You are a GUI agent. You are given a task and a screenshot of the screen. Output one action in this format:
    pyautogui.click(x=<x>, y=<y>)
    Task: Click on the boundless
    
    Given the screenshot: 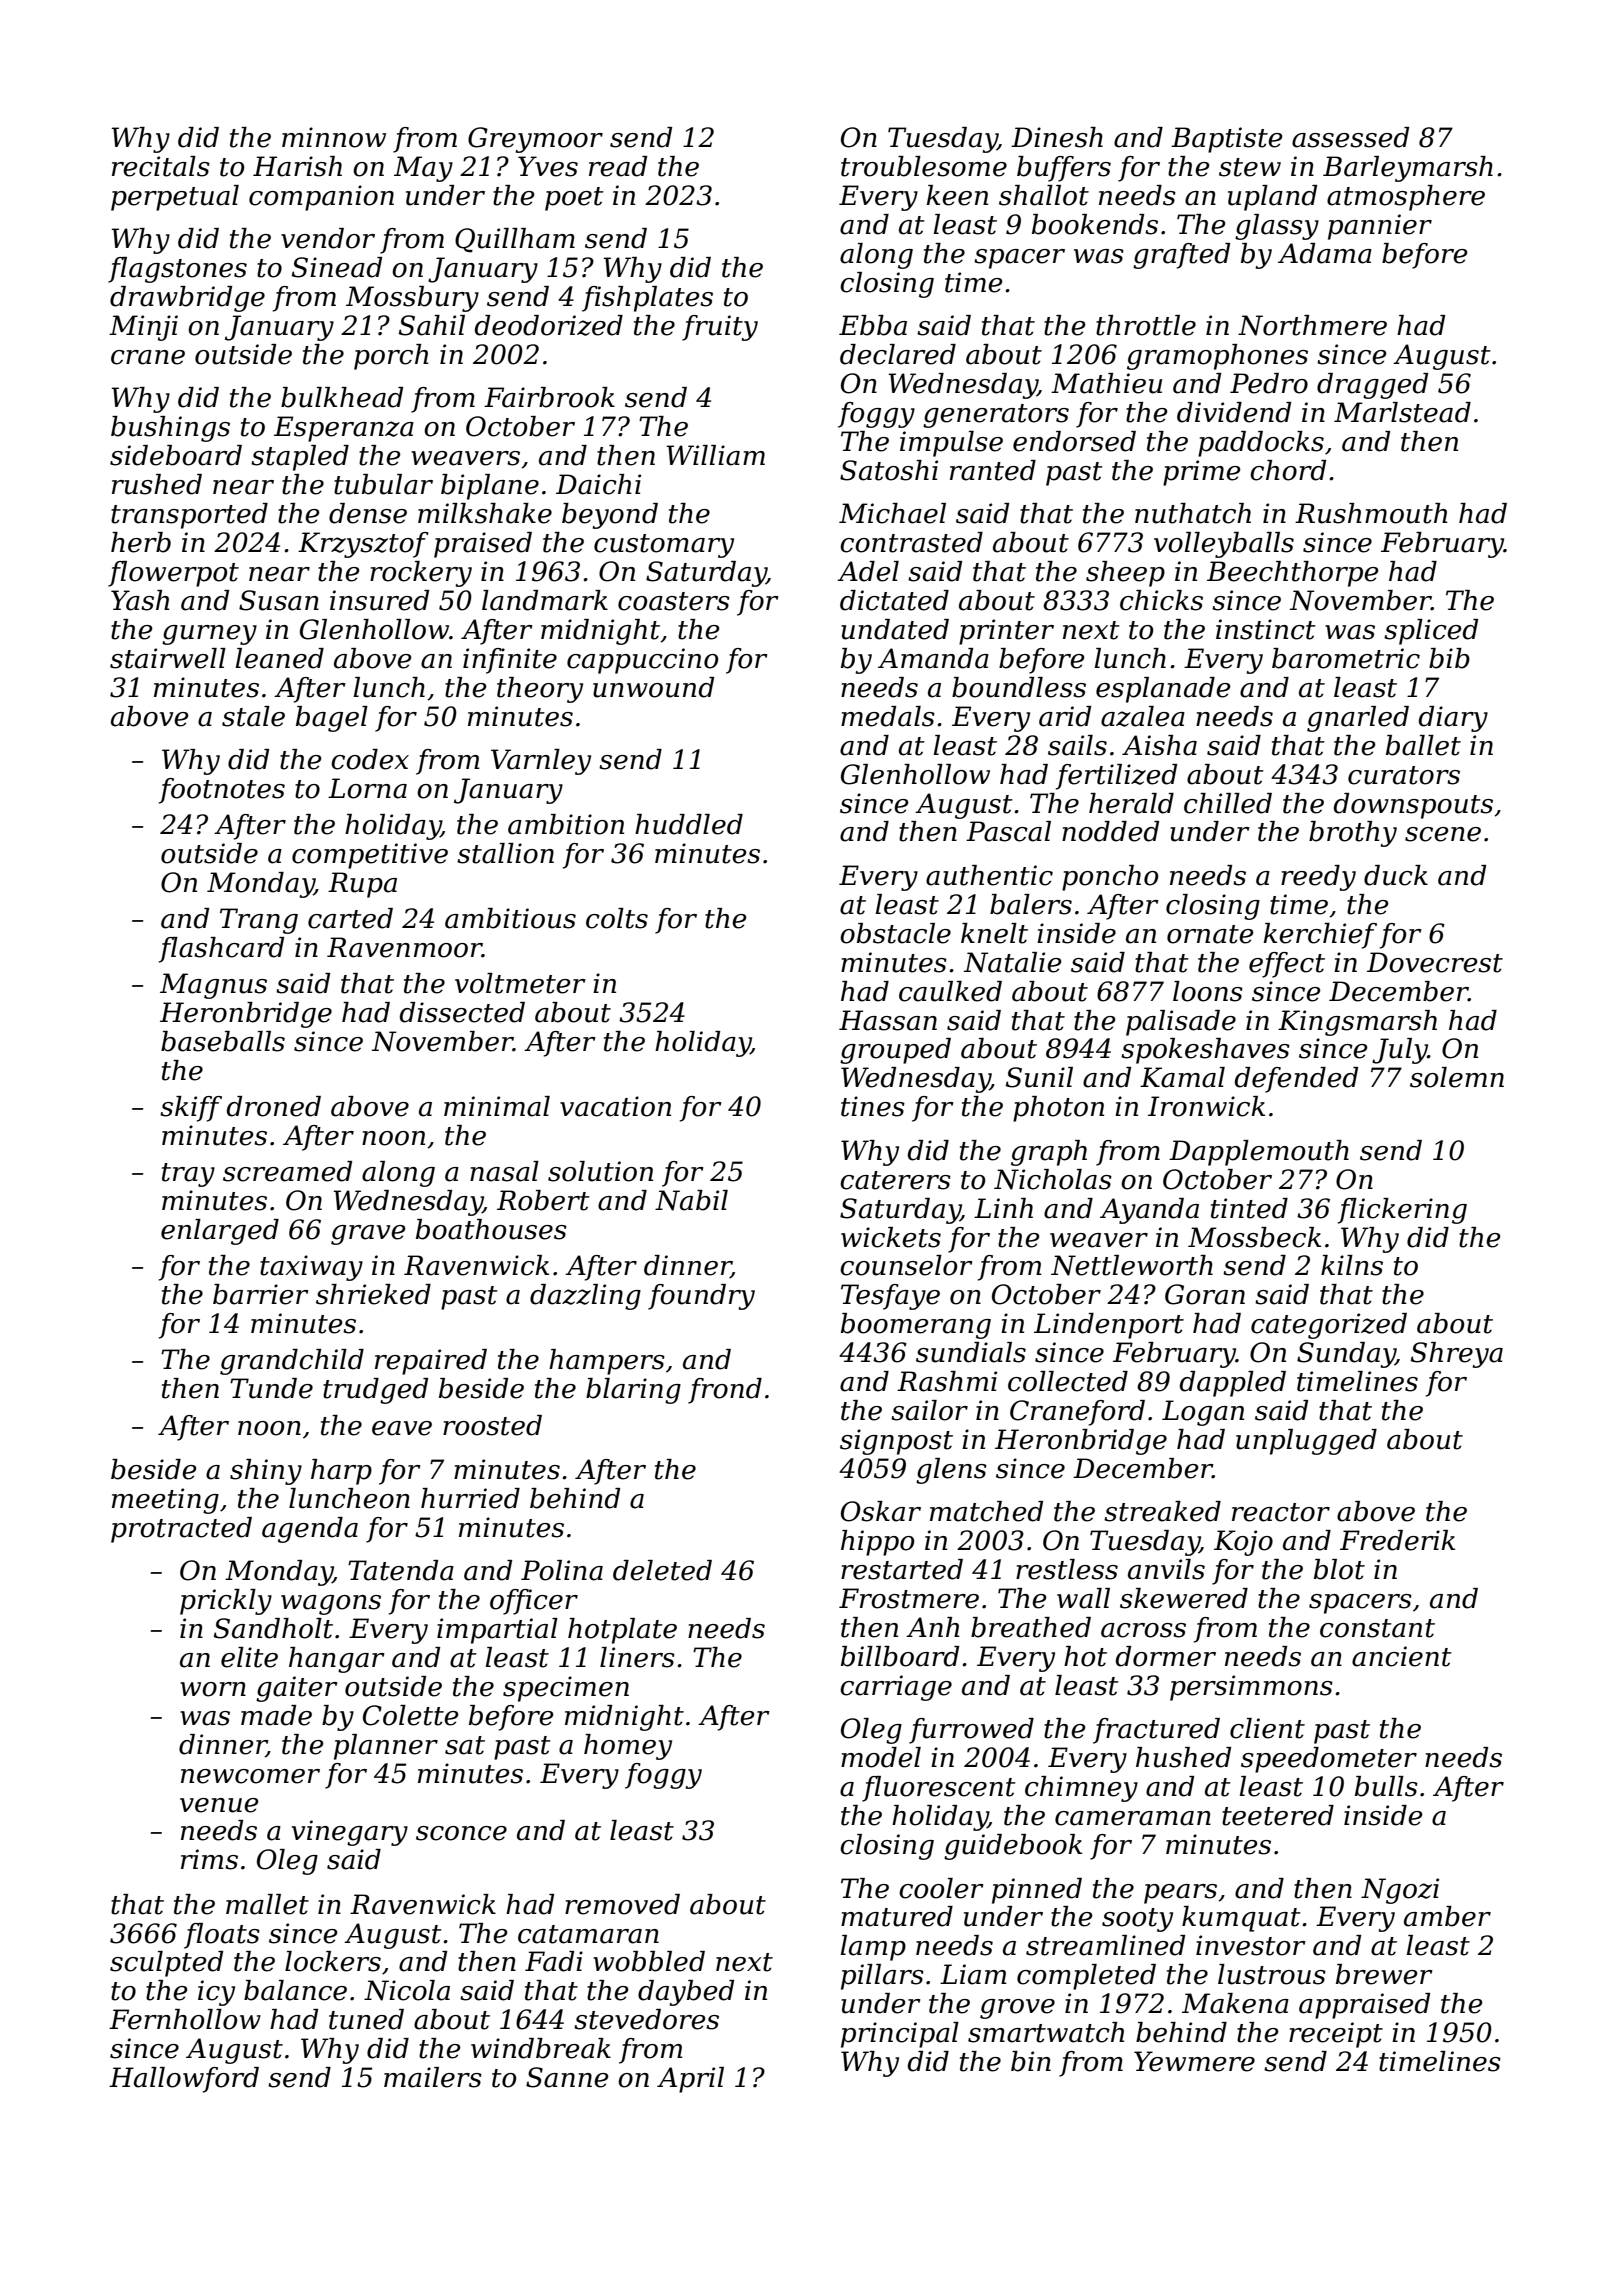 What is the action you would take?
    pyautogui.click(x=1019, y=687)
